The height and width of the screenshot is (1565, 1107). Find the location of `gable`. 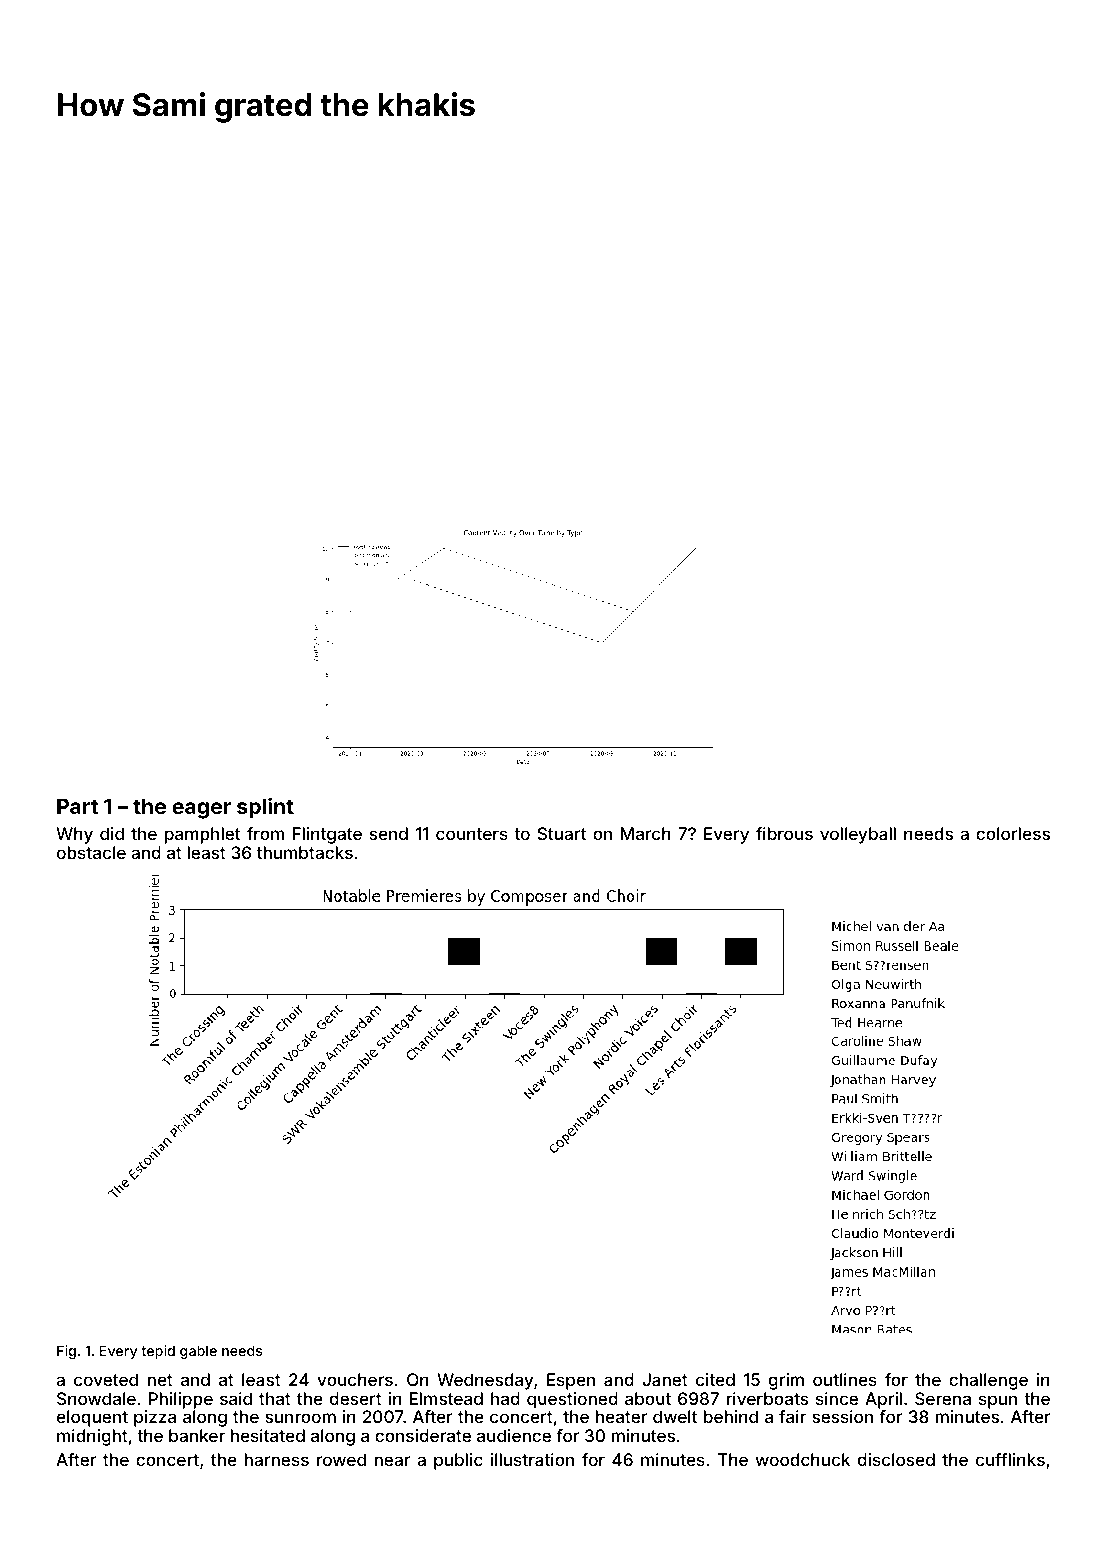

gable is located at coordinates (198, 1352).
